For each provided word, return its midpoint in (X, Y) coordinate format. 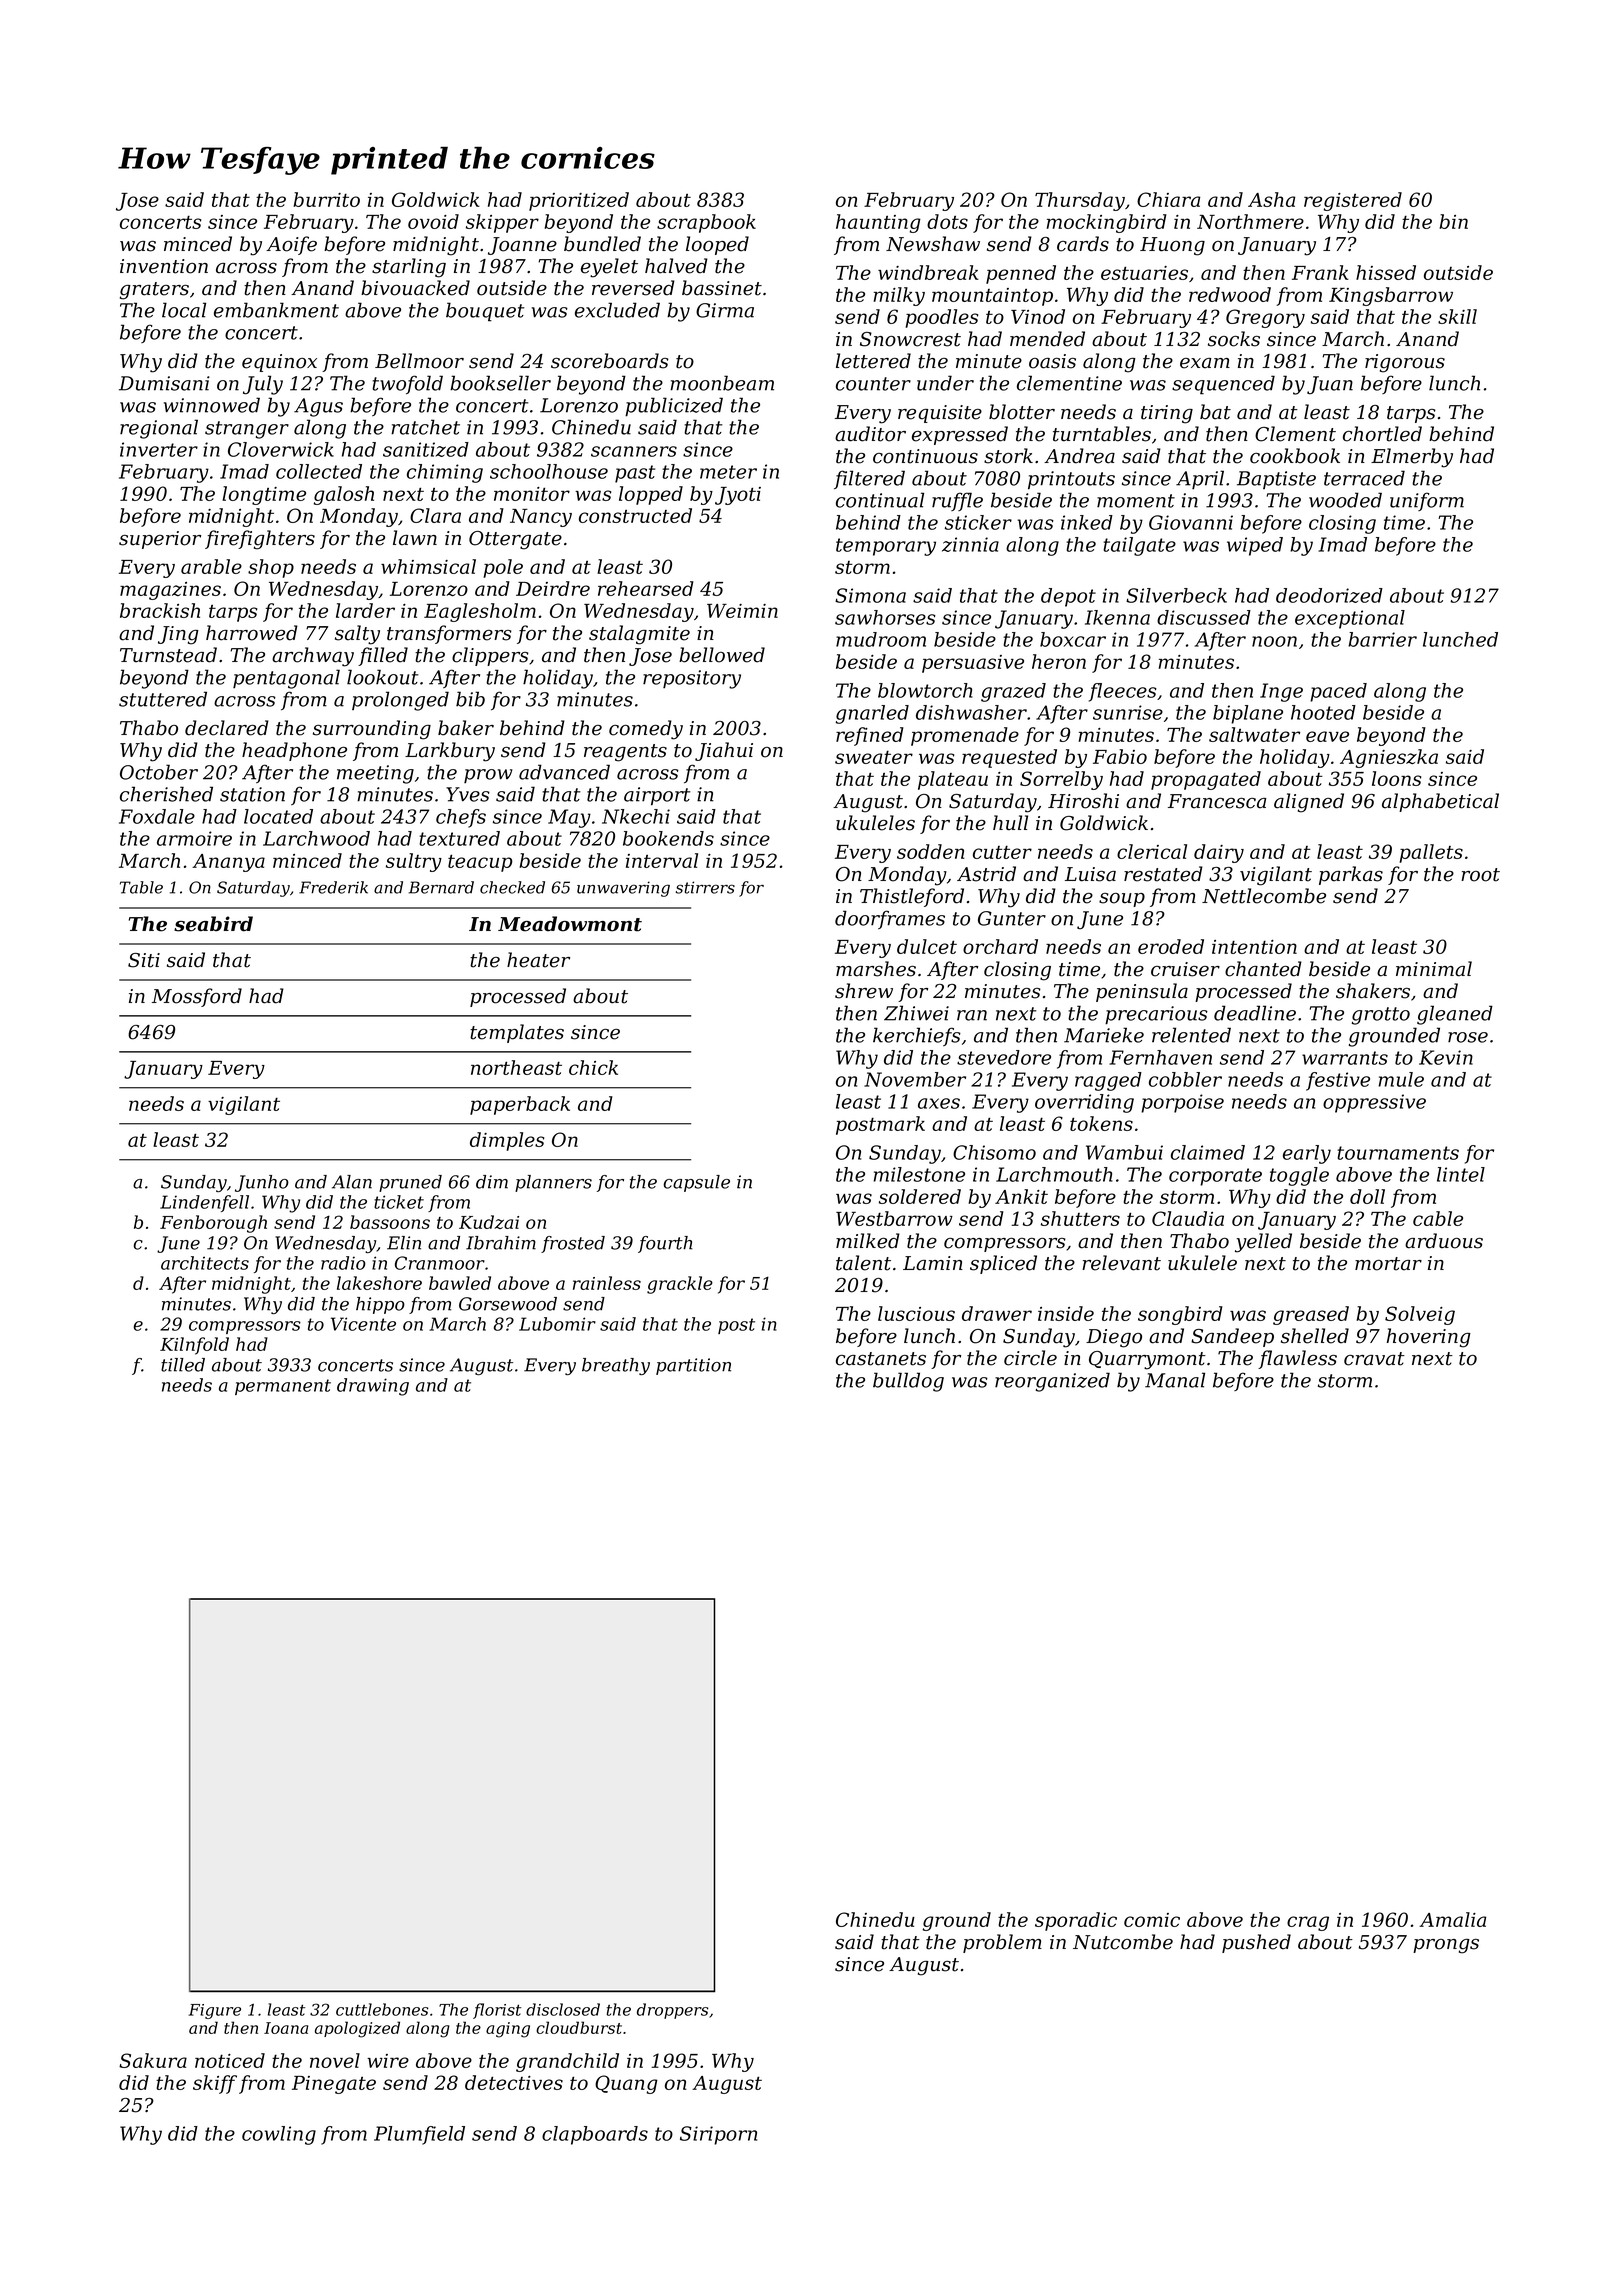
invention (164, 266)
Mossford (197, 997)
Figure (215, 2011)
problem (1002, 1943)
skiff (215, 2084)
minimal (1434, 969)
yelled (1263, 1243)
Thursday (1080, 201)
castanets (881, 1359)
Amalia (1452, 1919)
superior (160, 540)
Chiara (1168, 199)
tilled (183, 1365)
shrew (864, 991)
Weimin (742, 611)
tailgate (1139, 546)
